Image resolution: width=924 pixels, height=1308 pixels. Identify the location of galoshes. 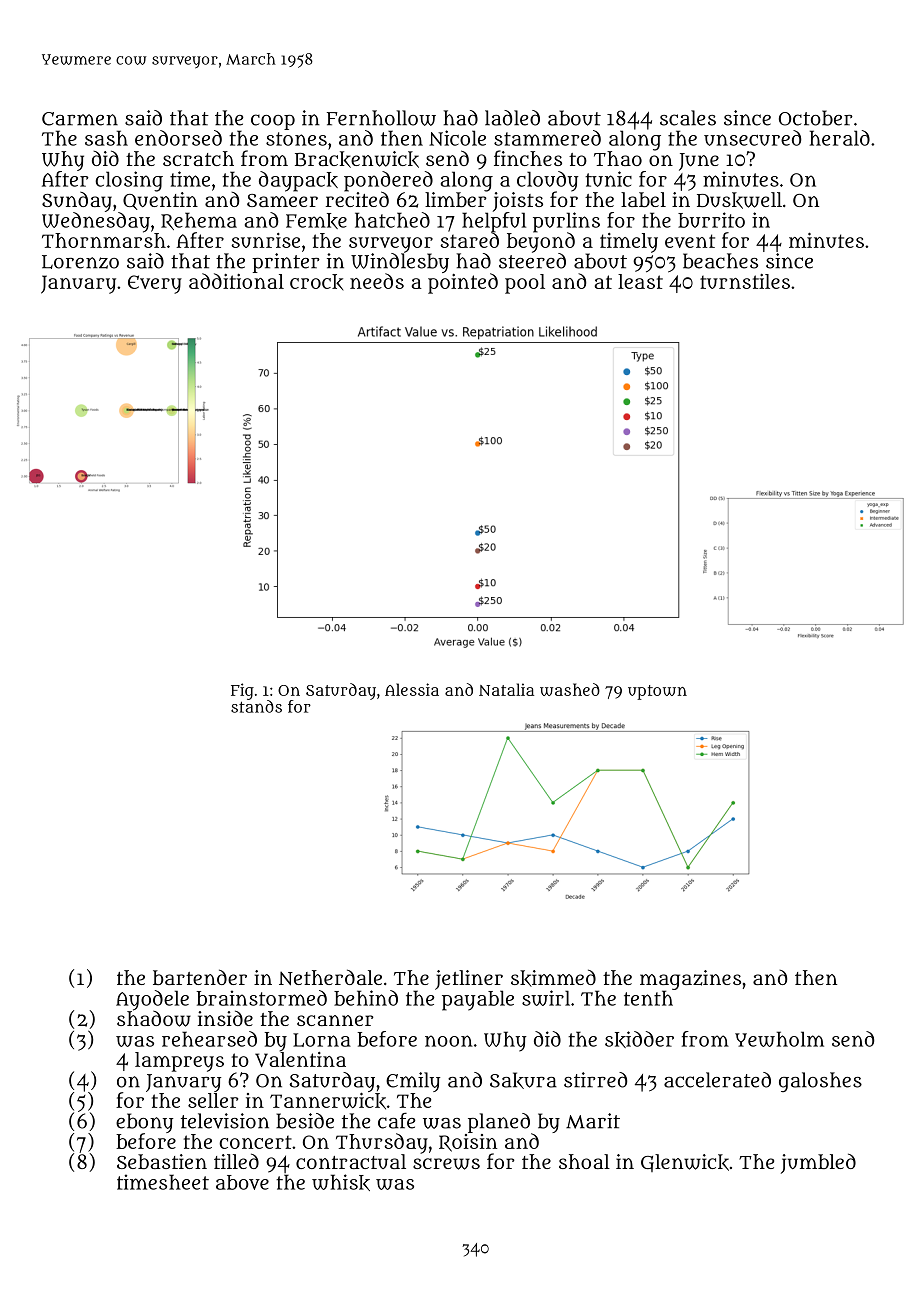
(820, 1082).
